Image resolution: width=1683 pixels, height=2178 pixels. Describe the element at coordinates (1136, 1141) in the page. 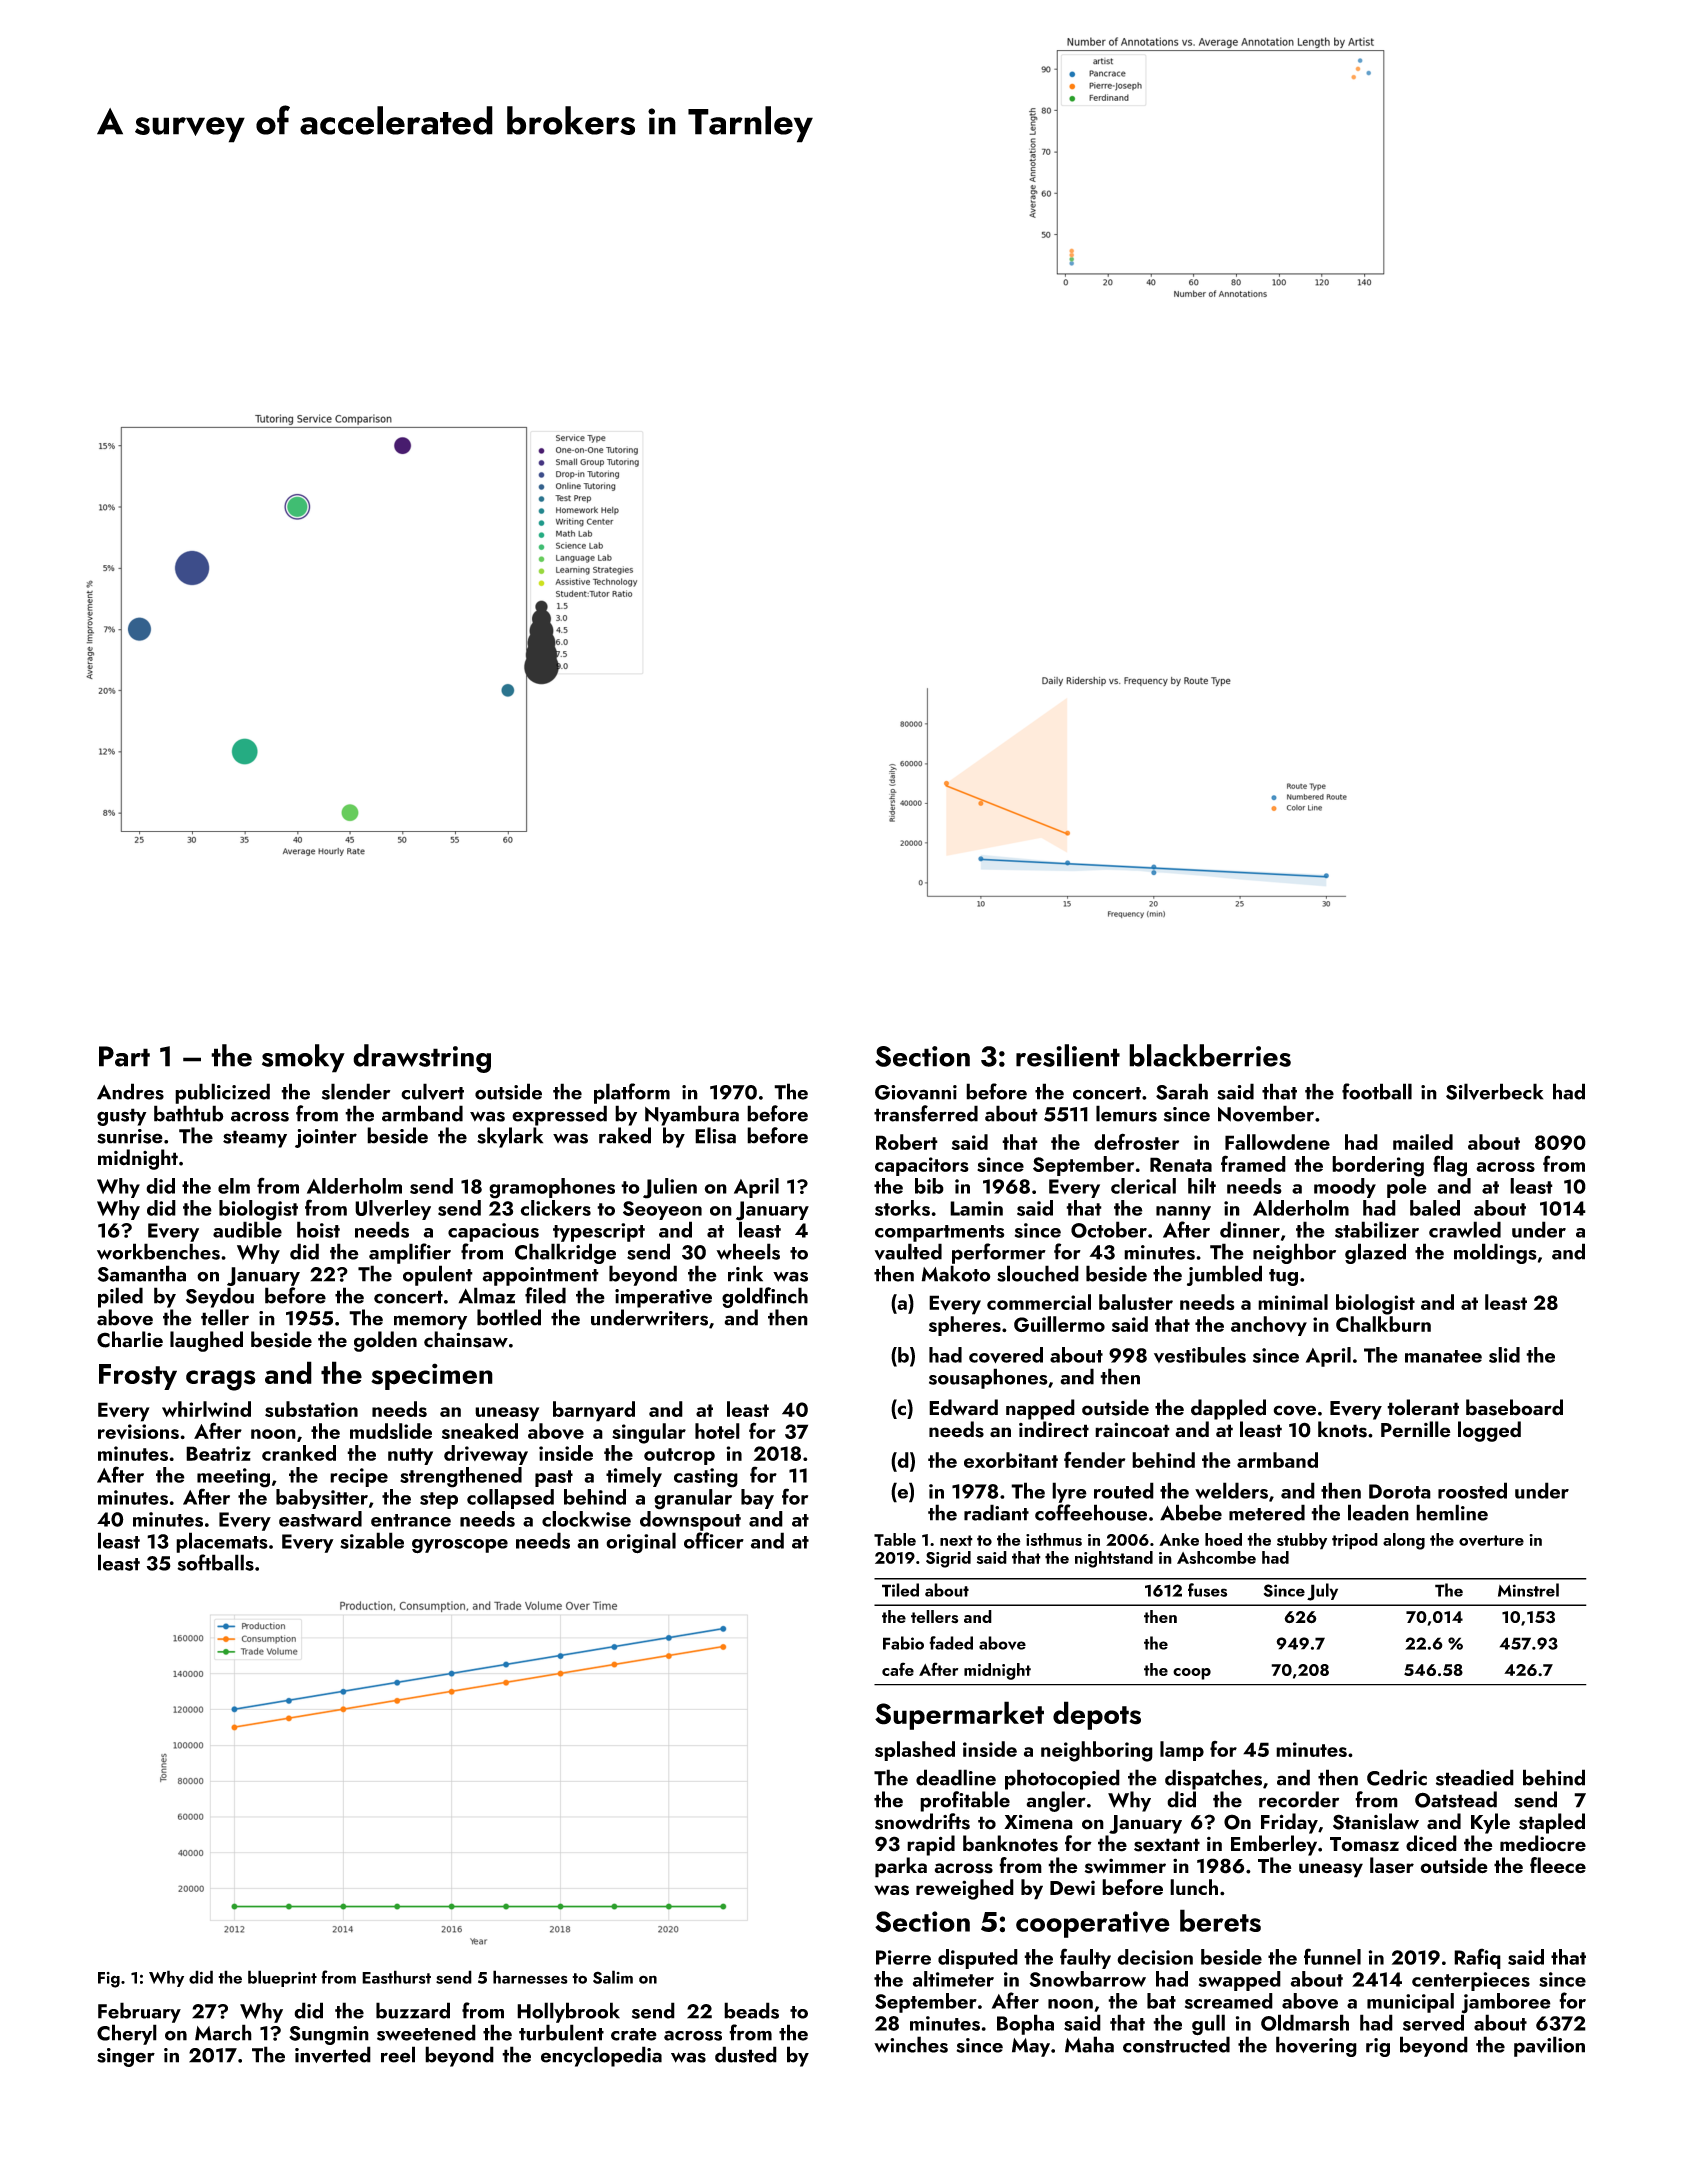

I see `defroster` at that location.
